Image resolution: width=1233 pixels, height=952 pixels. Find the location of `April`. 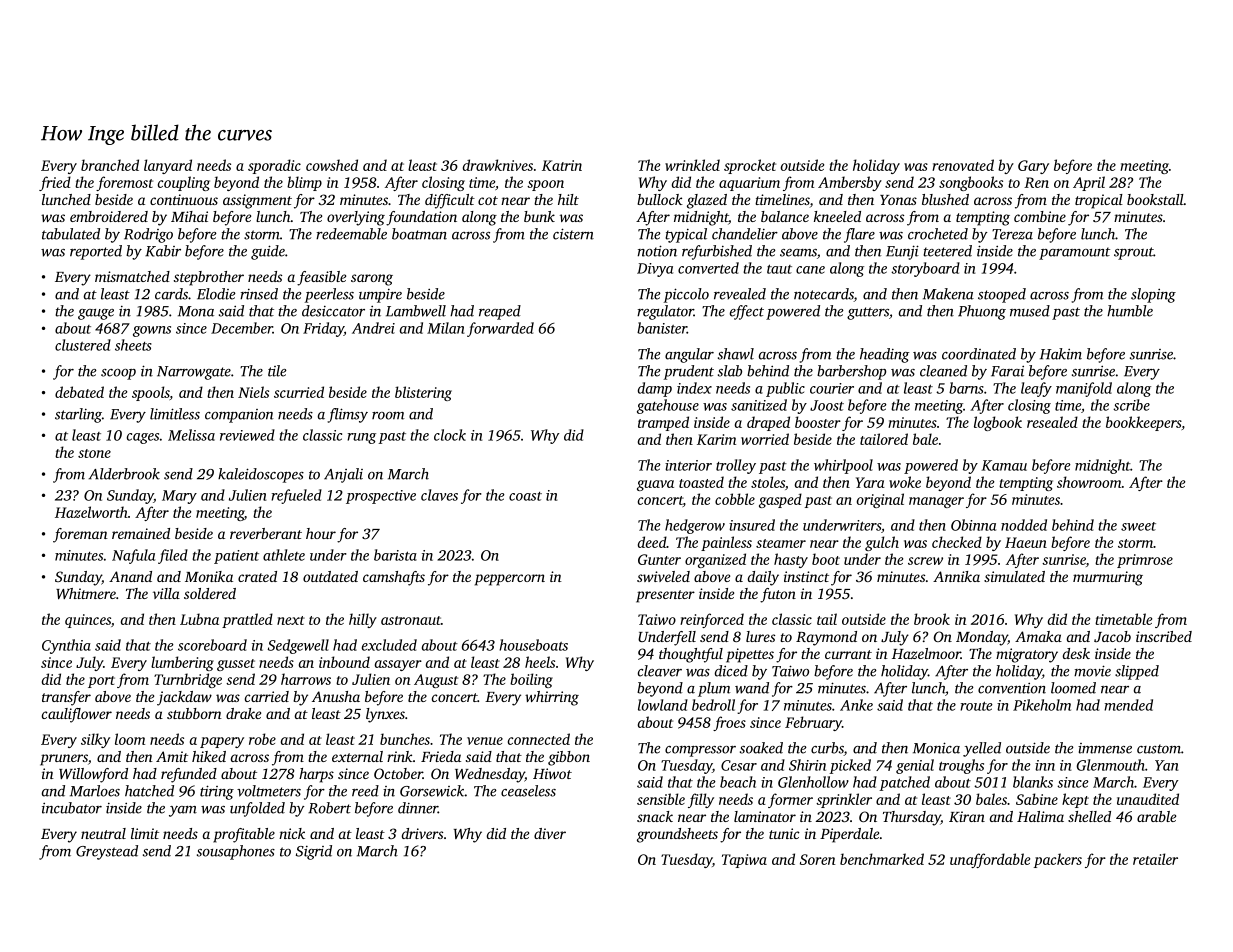

April is located at coordinates (1089, 183).
